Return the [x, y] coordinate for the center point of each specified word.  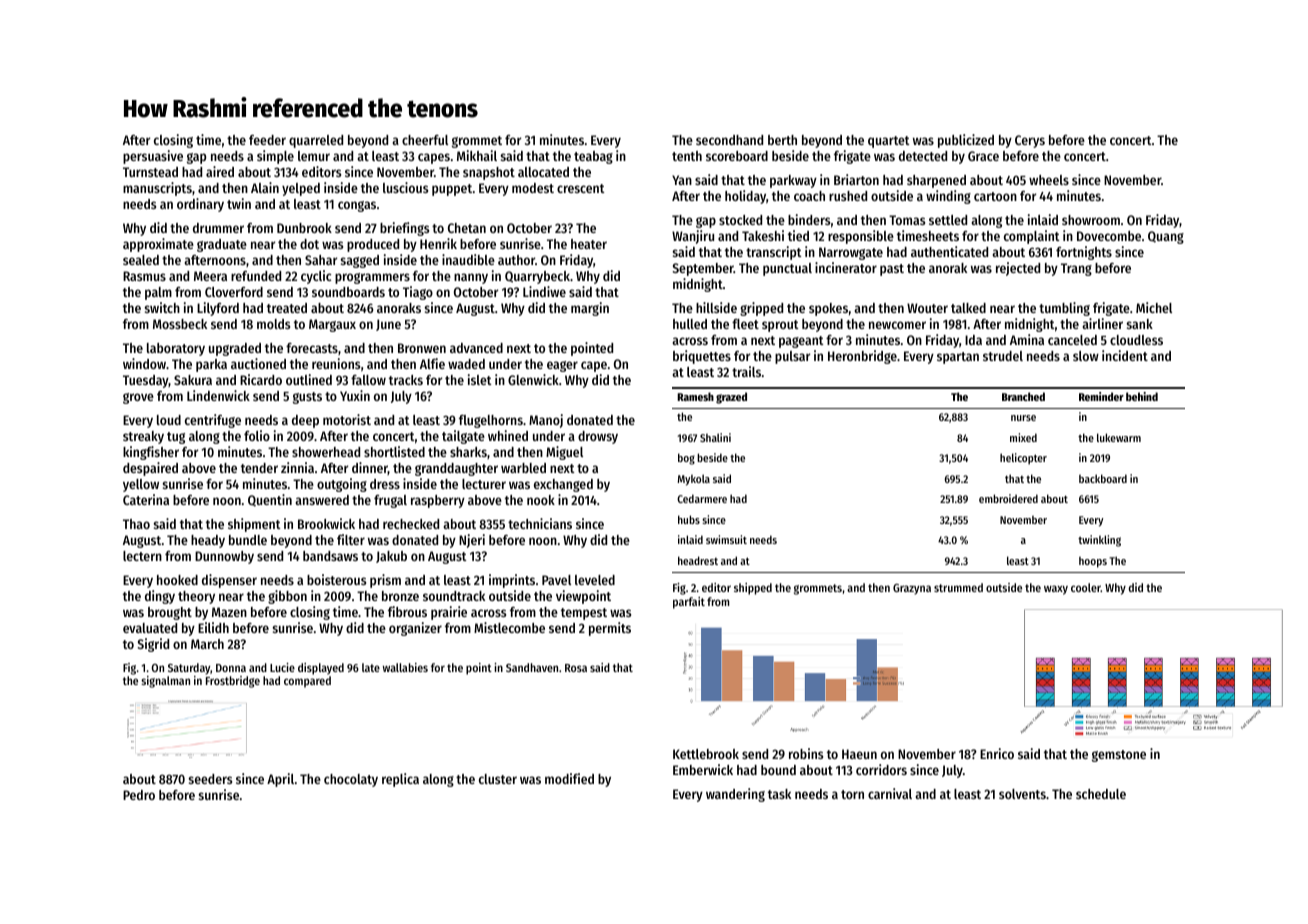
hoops [1093, 562]
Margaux [332, 325]
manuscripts [157, 189]
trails [746, 371]
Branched [1023, 396]
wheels [1049, 180]
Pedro [139, 795]
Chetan [467, 228]
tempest [584, 614]
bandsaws [330, 556]
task [779, 794]
